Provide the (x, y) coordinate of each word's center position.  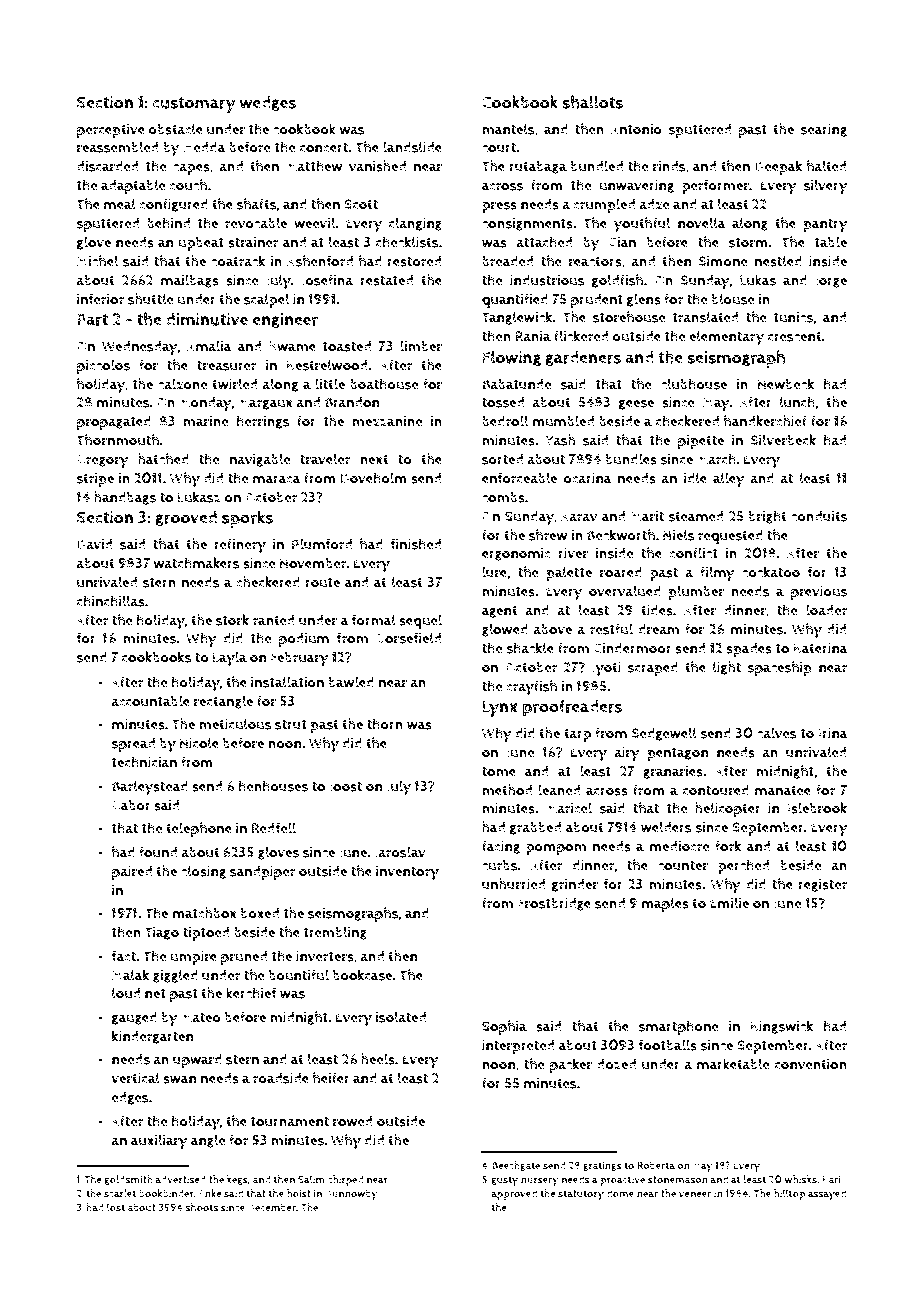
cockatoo (771, 572)
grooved (186, 518)
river (573, 553)
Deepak (778, 167)
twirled (235, 384)
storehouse (629, 317)
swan (180, 1079)
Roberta (656, 1165)
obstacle (175, 129)
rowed (353, 1121)
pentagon (678, 754)
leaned (559, 790)
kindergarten (153, 1037)
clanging (415, 224)
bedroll (505, 421)
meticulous (235, 724)
